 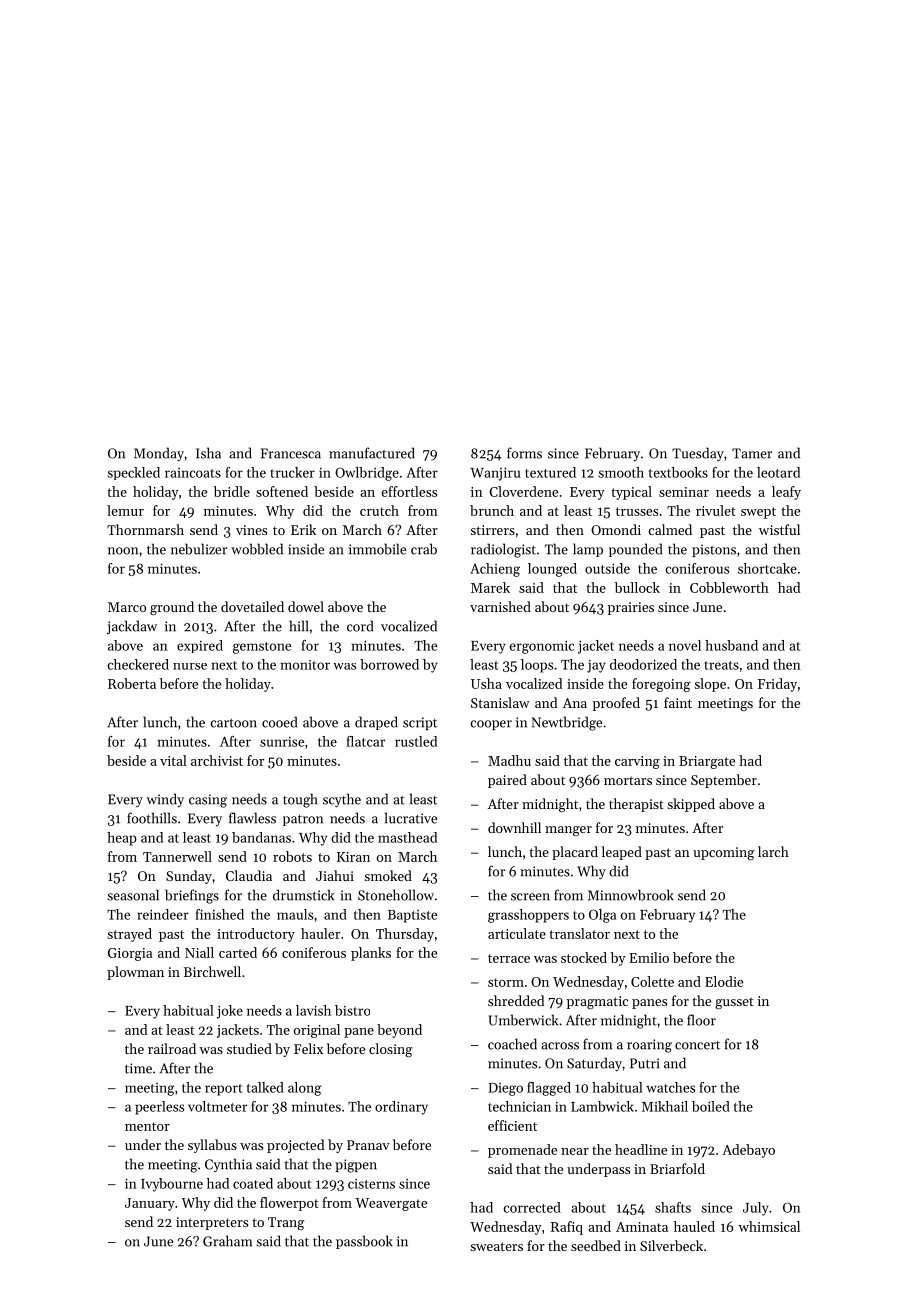 I want to click on speckled, so click(x=134, y=473).
